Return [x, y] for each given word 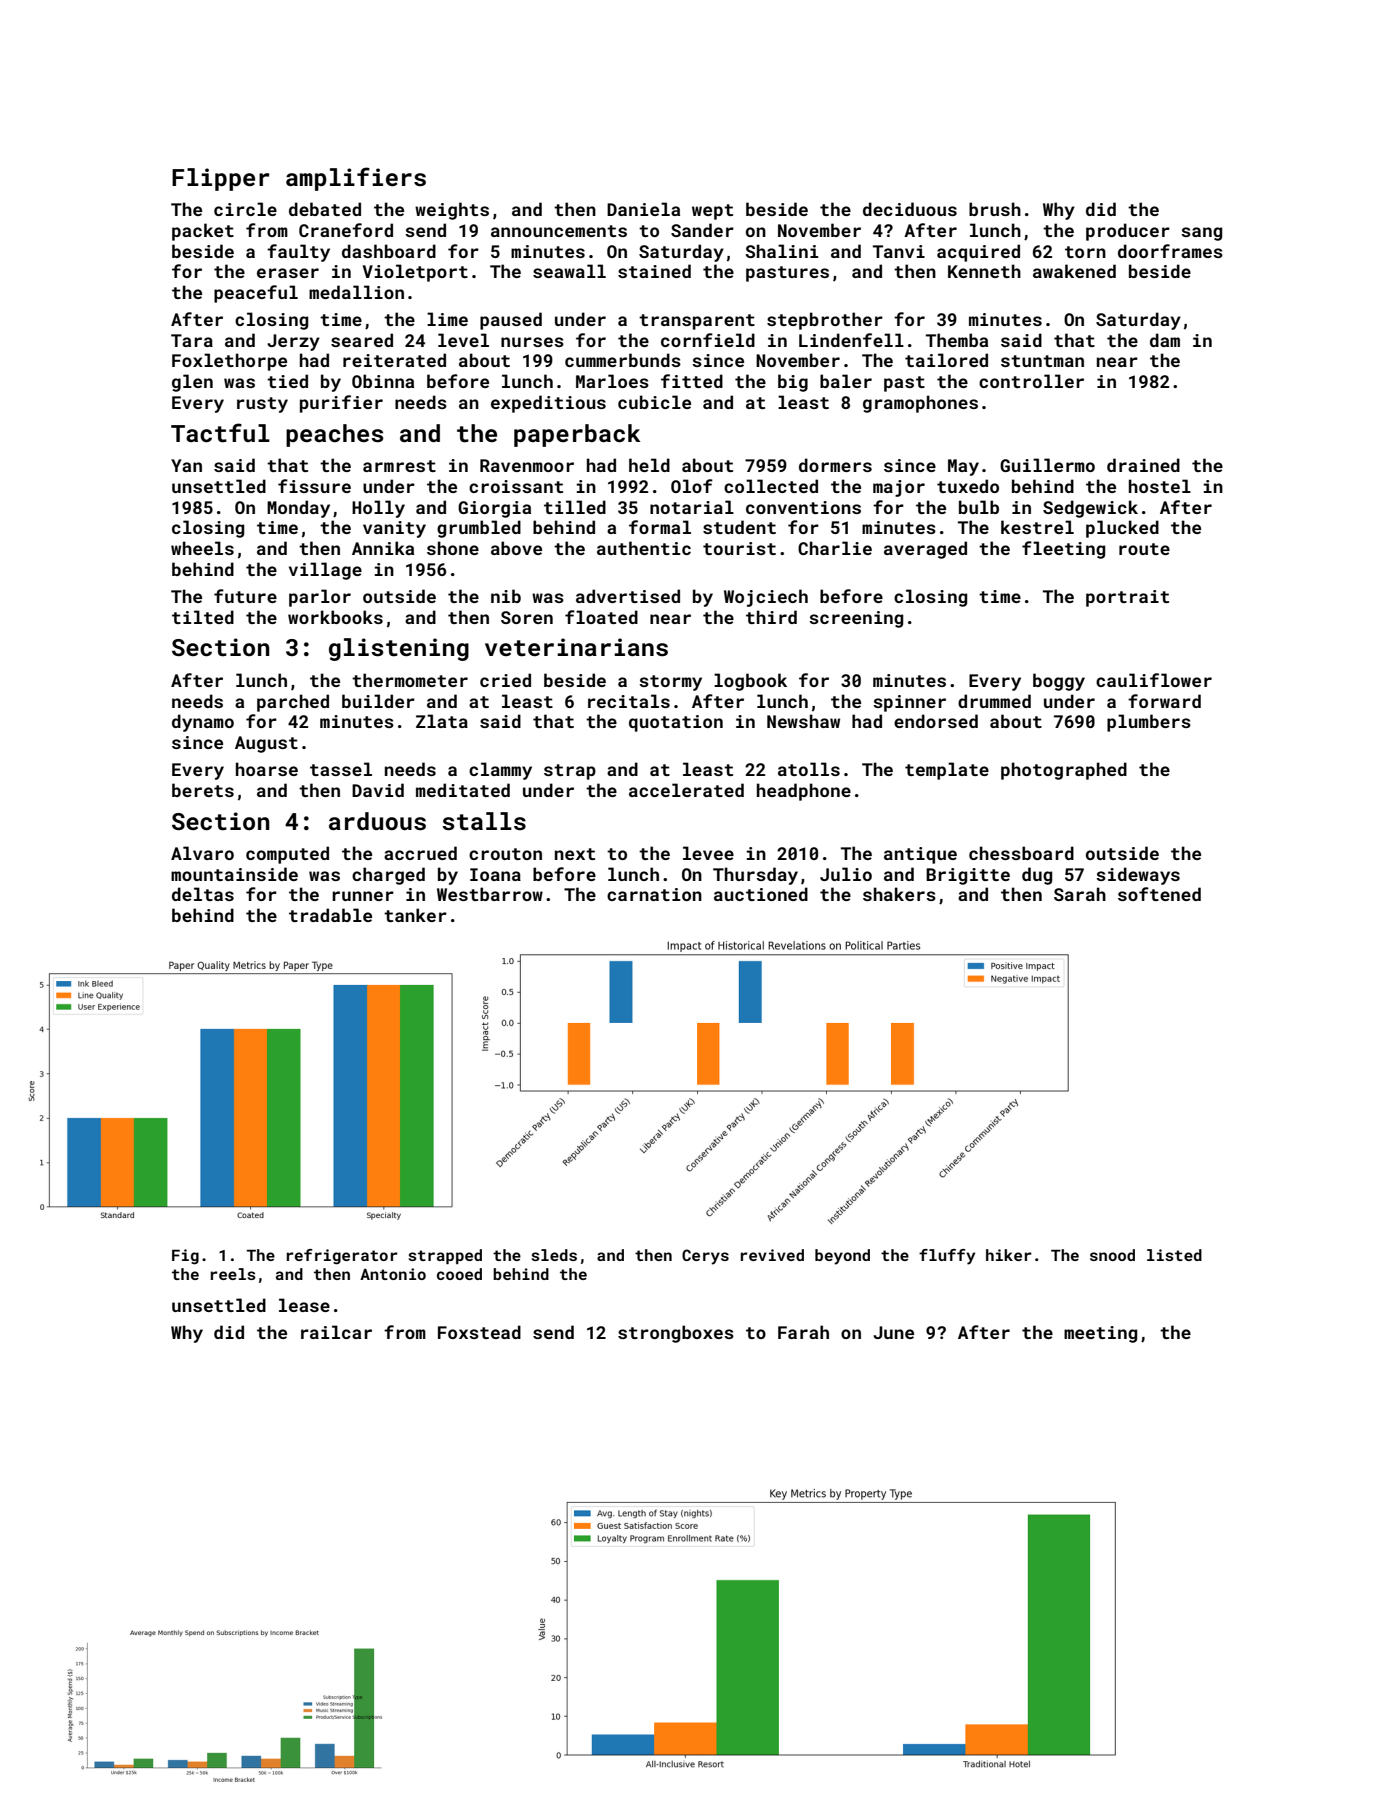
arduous [377, 821]
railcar [336, 1332]
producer [1128, 232]
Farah [803, 1332]
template [947, 771]
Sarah [1080, 894]
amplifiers [356, 179]
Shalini [782, 251]
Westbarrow [490, 894]
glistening [399, 649]
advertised [628, 596]
